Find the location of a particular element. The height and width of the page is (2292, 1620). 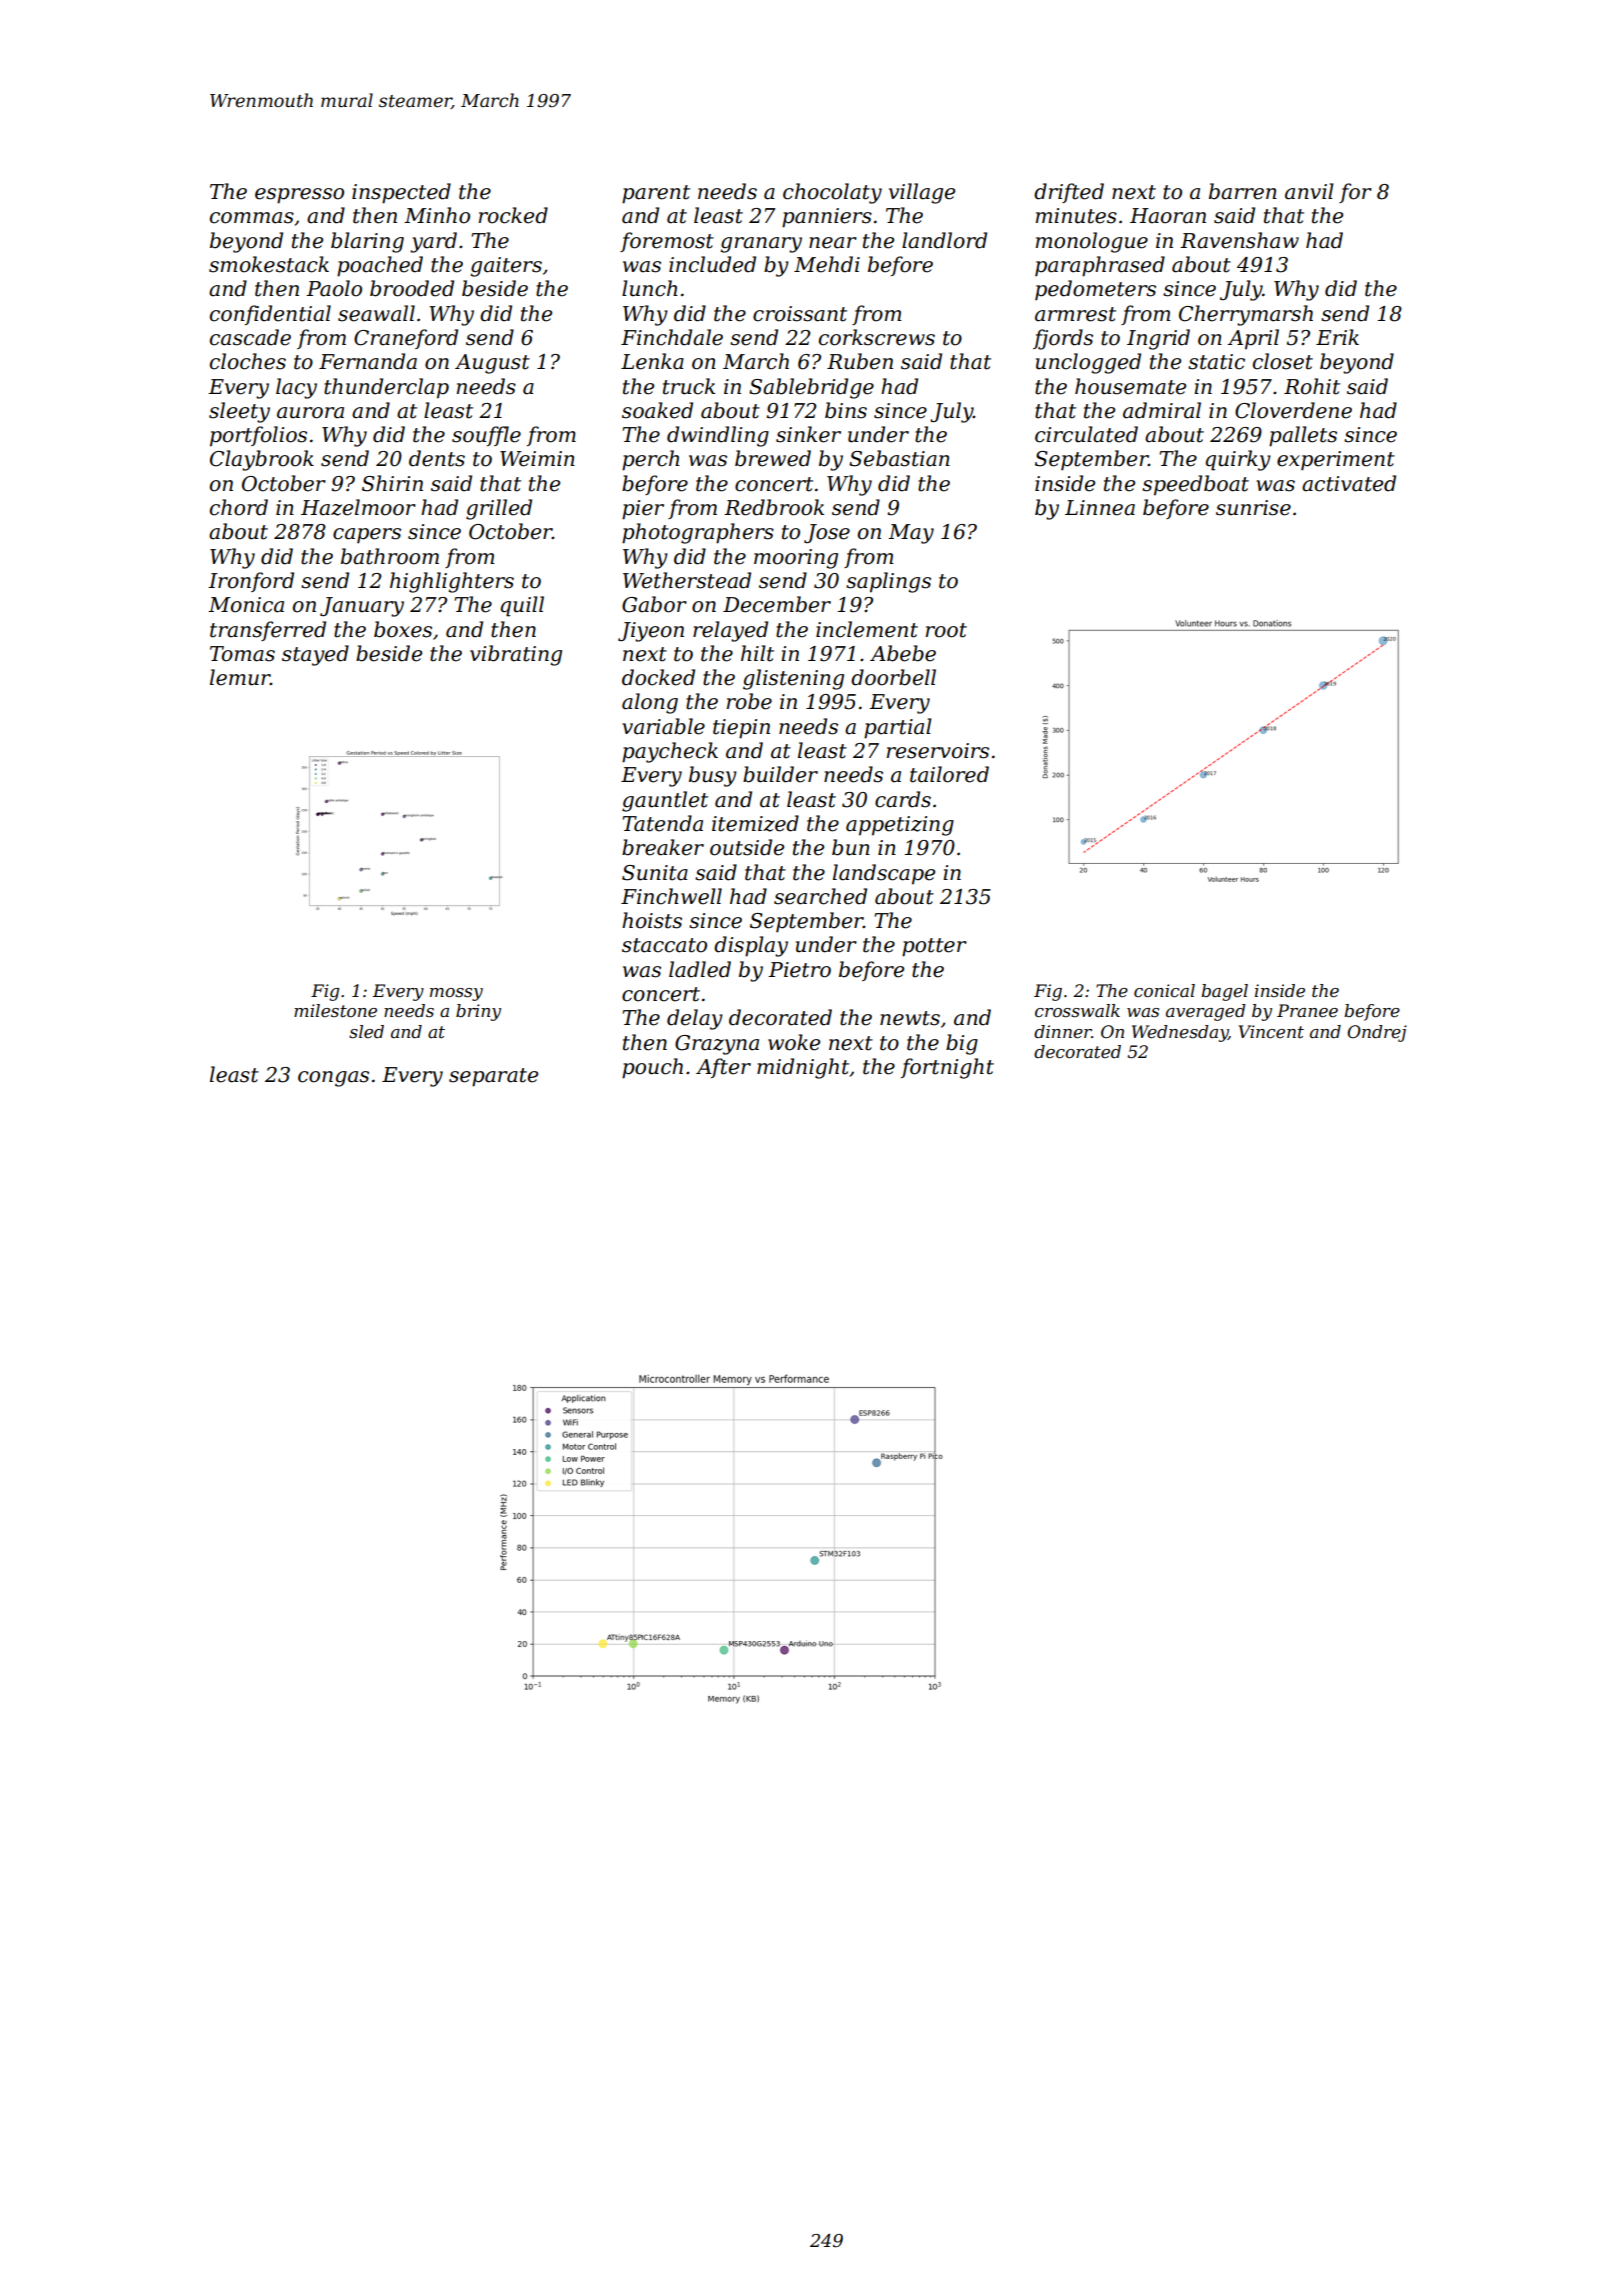

grilled is located at coordinates (499, 509).
